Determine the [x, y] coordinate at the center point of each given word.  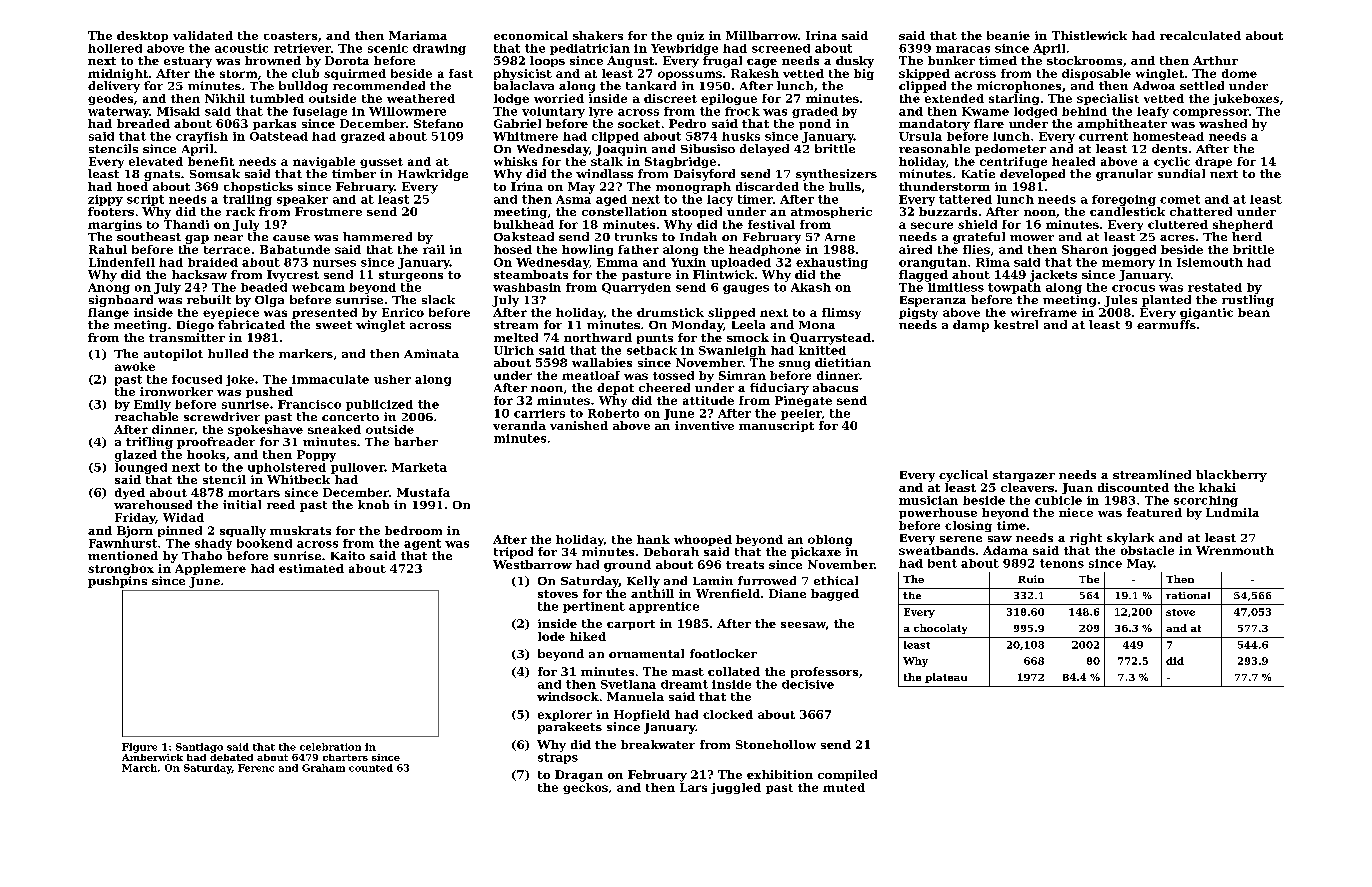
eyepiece [231, 313]
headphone [765, 250]
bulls [845, 186]
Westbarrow [532, 564]
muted [844, 787]
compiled [847, 775]
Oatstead [279, 136]
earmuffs [1166, 324]
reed [281, 504]
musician [928, 500]
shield [977, 224]
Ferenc [256, 768]
